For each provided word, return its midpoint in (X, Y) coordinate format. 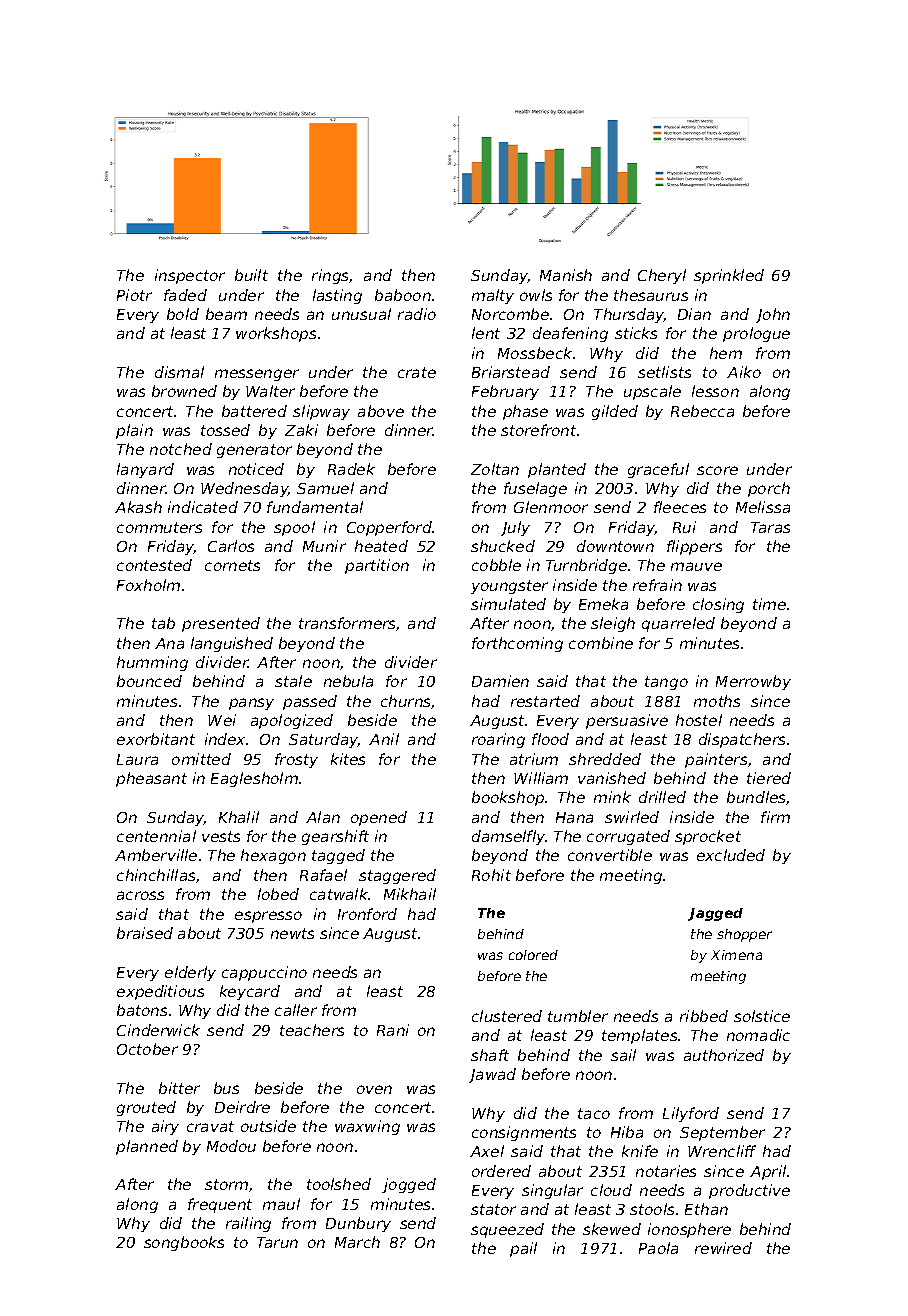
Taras (770, 527)
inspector (190, 276)
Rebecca (702, 411)
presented (221, 624)
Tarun (277, 1242)
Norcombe (510, 314)
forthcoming (517, 644)
